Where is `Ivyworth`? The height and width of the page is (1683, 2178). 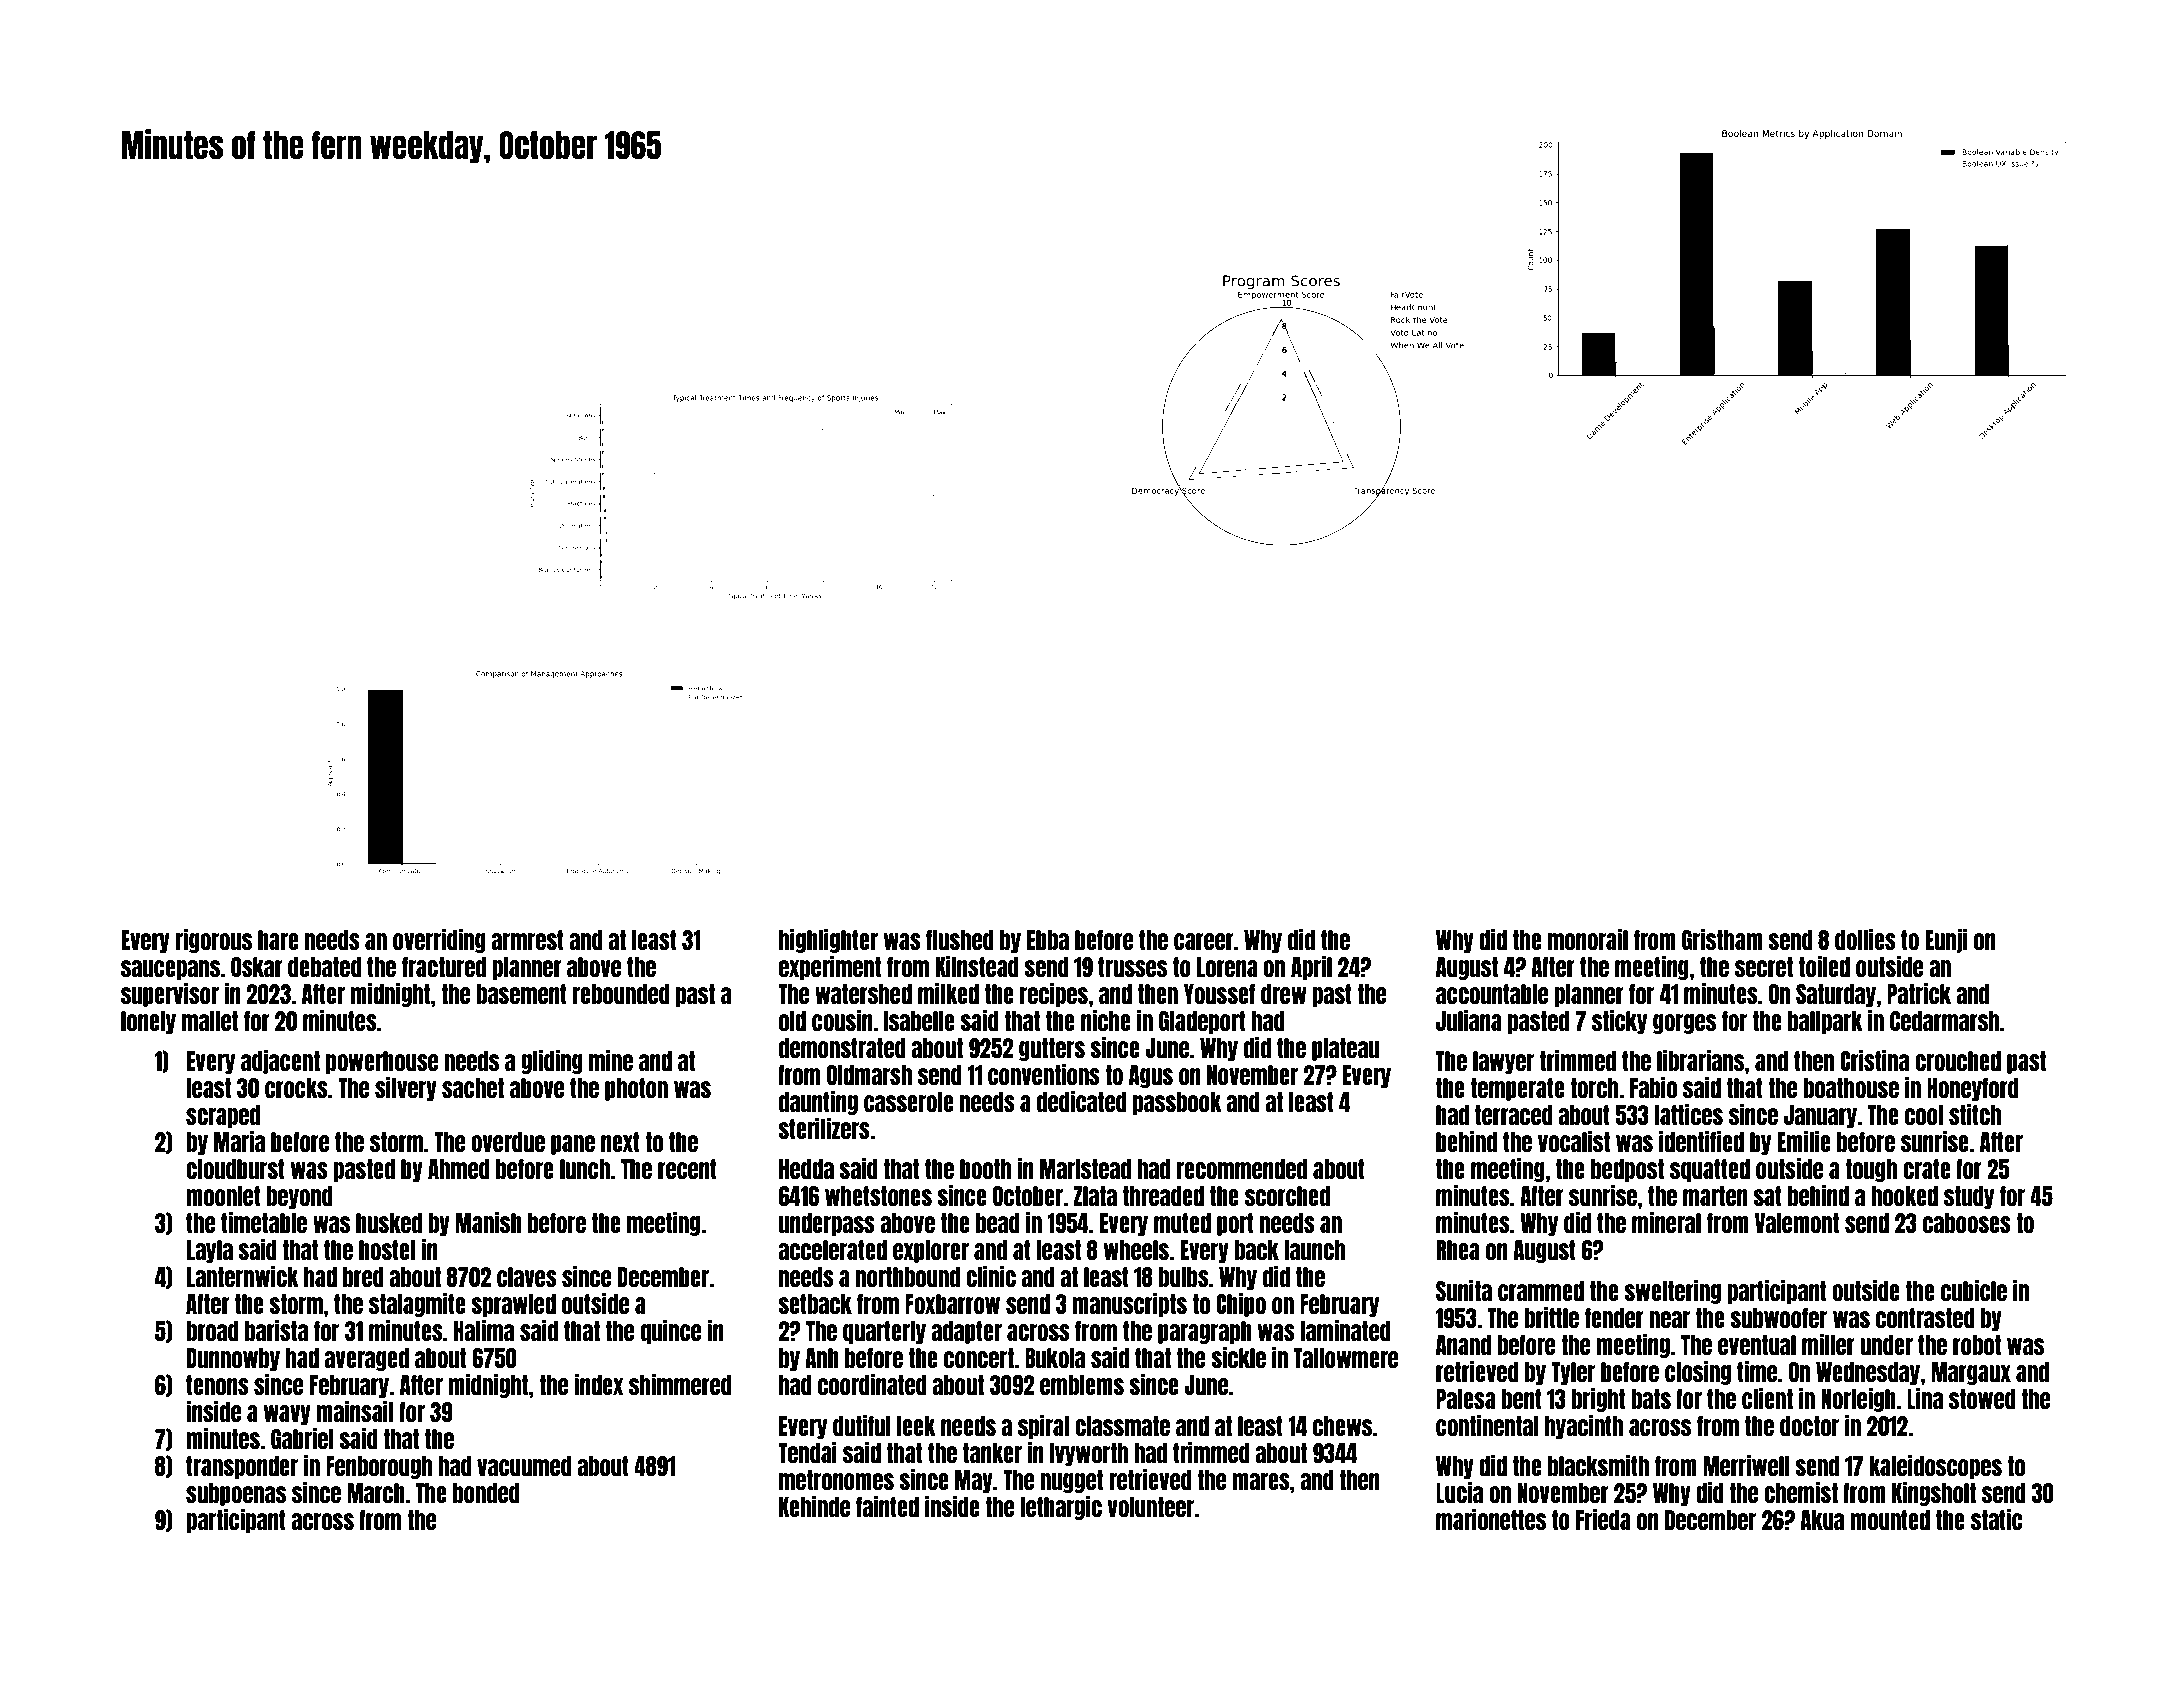 Ivyworth is located at coordinates (1089, 1454).
